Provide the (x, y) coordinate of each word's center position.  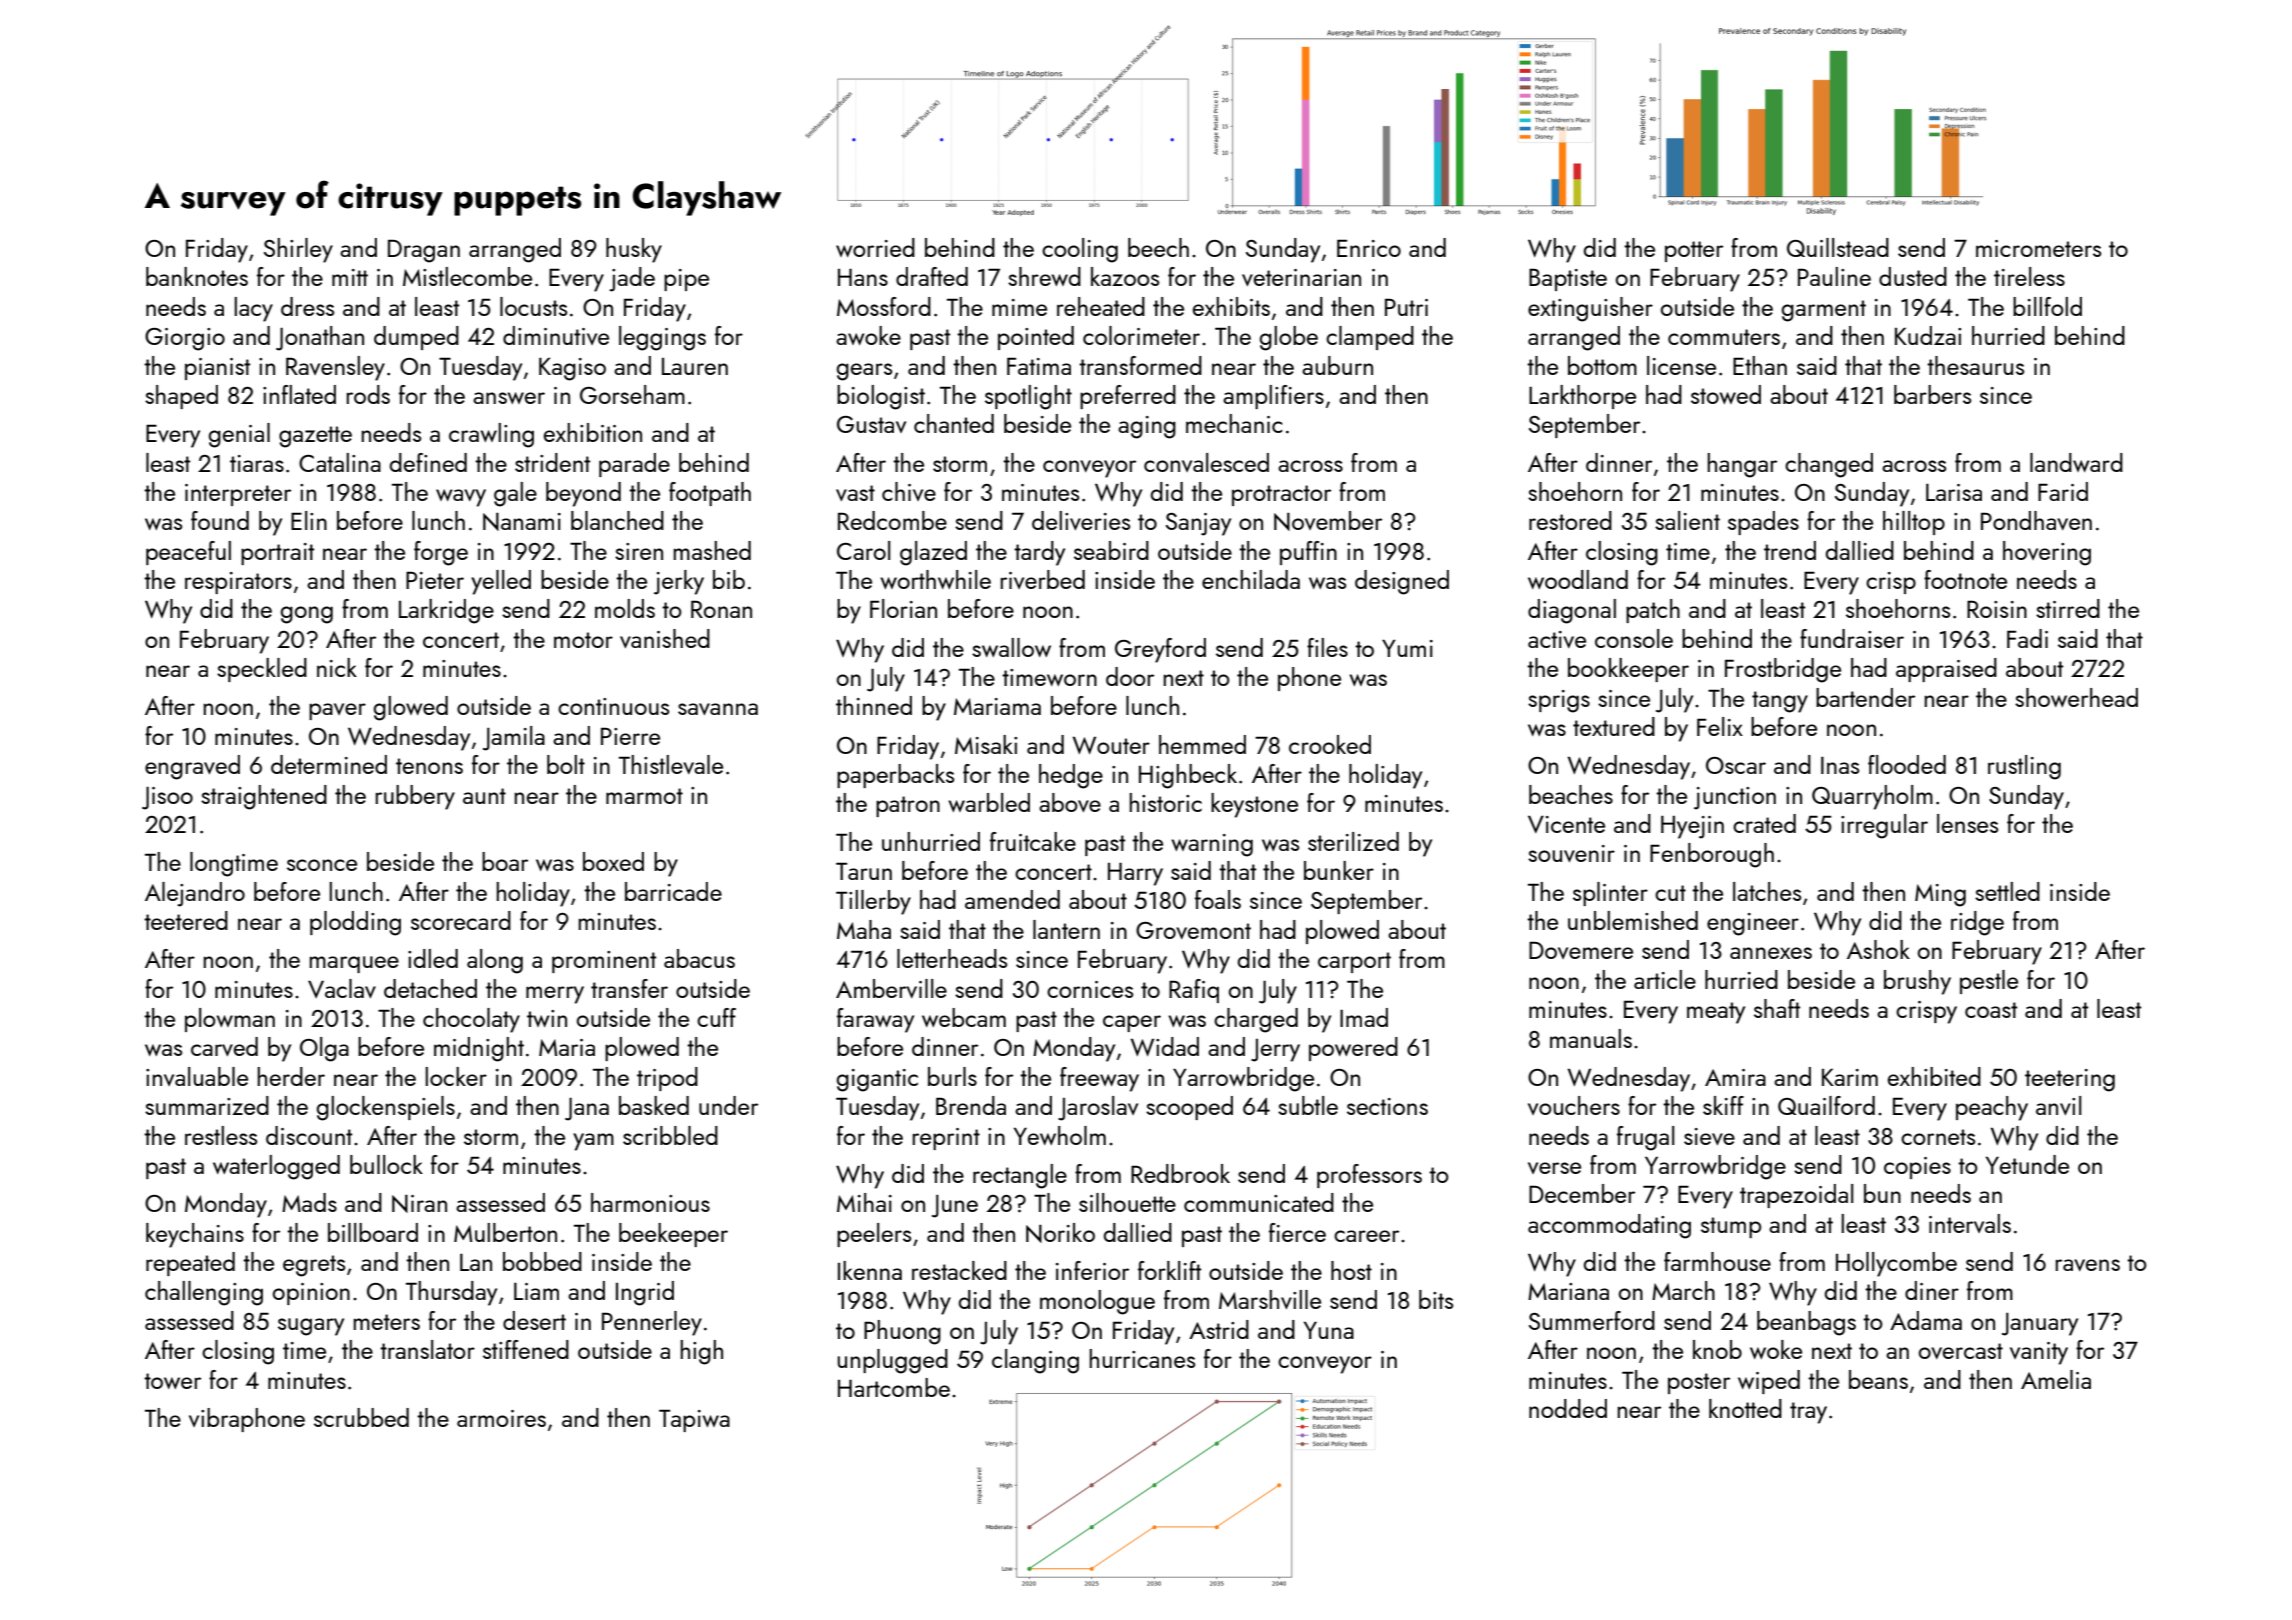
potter (1694, 251)
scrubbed (361, 1417)
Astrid (1219, 1329)
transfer (629, 988)
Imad (1364, 1017)
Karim (1850, 1077)
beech (1158, 247)
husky (634, 250)
